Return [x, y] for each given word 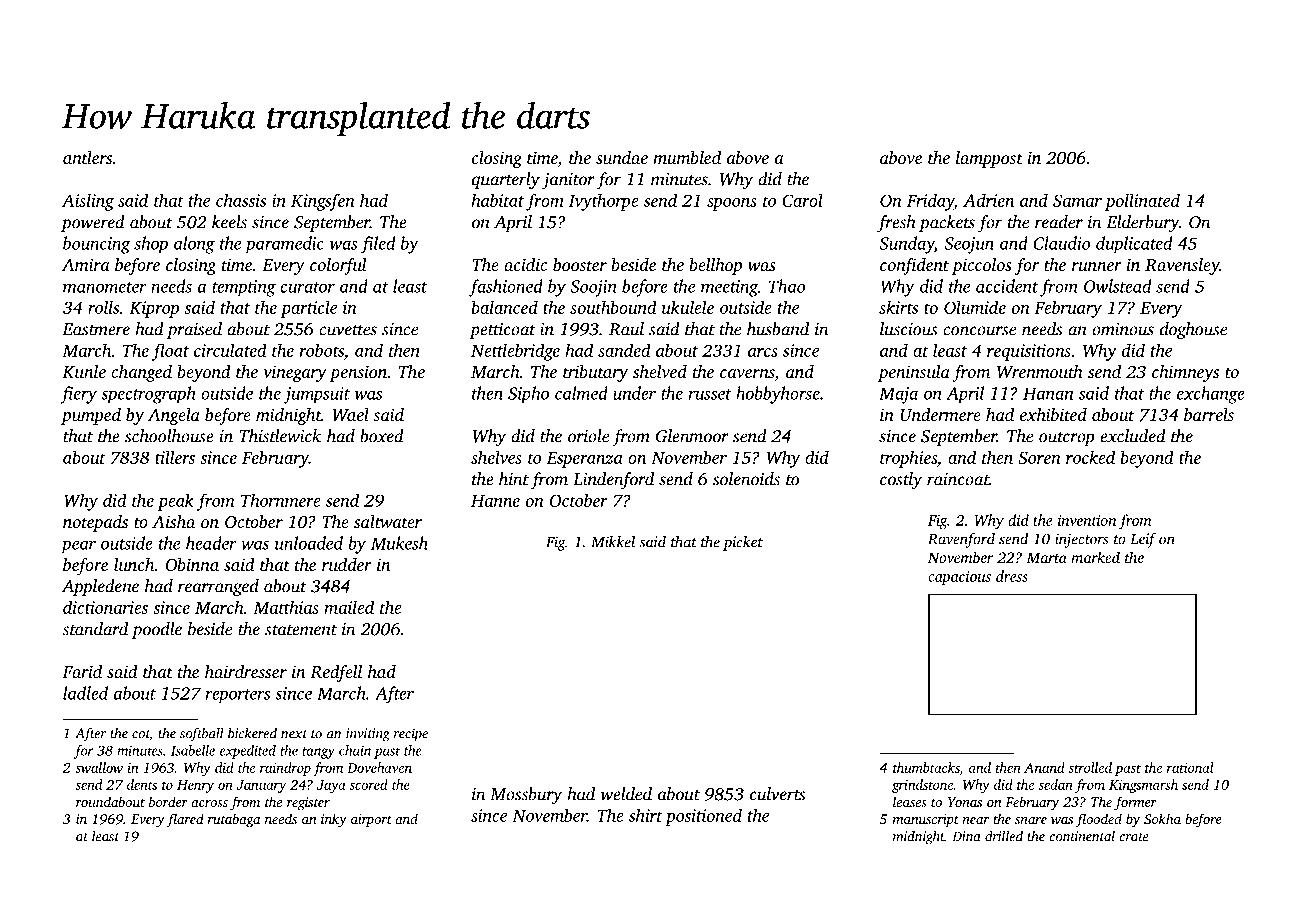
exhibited [1053, 414]
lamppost [989, 159]
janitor [568, 181]
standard [95, 629]
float [170, 352]
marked [1095, 557]
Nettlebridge [515, 352]
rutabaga [234, 820]
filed [378, 245]
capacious [959, 578]
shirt [646, 815]
